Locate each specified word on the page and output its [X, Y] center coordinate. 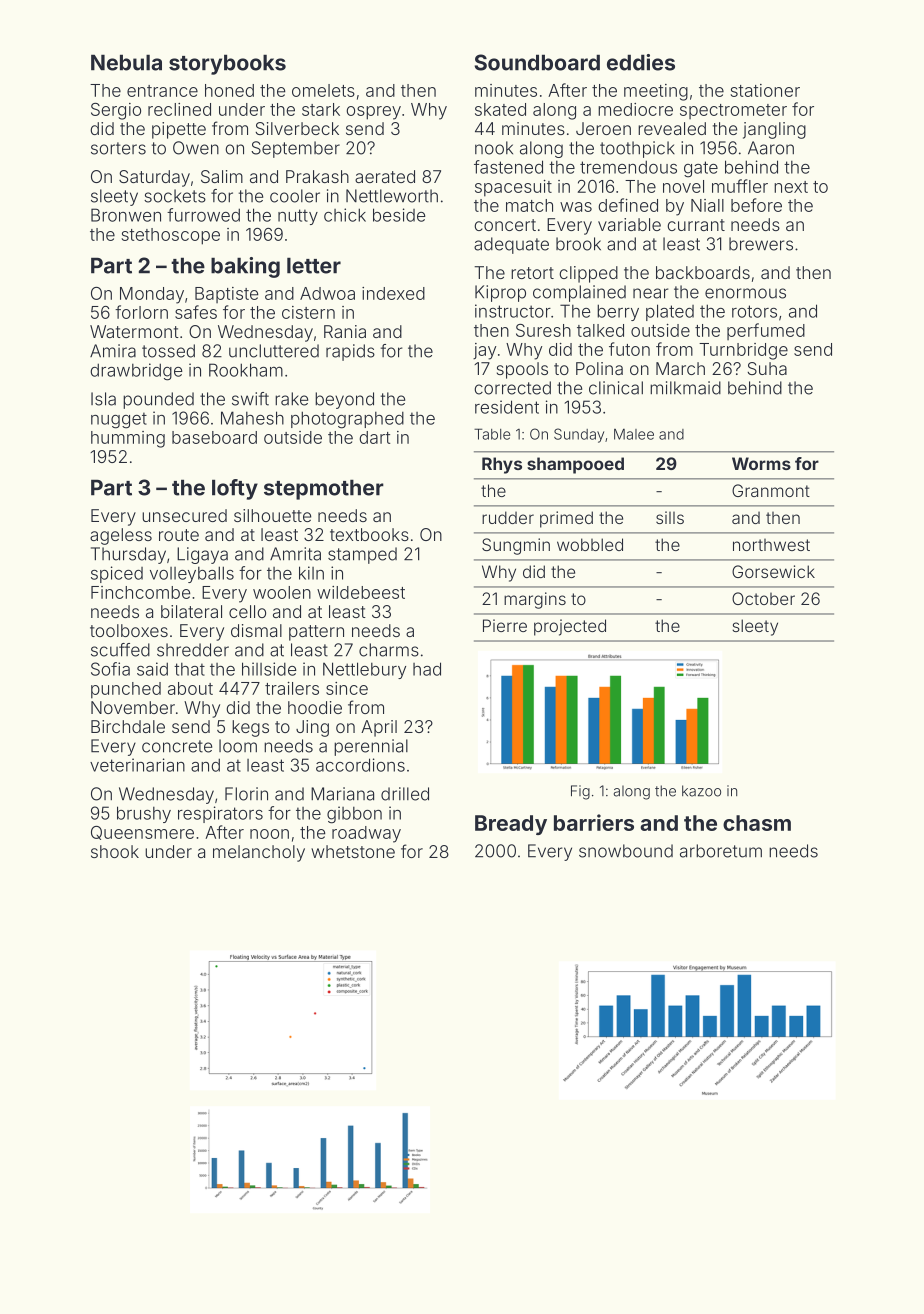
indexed [393, 293]
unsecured [184, 515]
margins [535, 600]
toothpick [637, 149]
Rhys [502, 465]
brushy [144, 814]
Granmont [771, 490]
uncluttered [274, 351]
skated [500, 109]
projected [570, 627]
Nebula [126, 63]
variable [629, 224]
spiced [117, 574]
